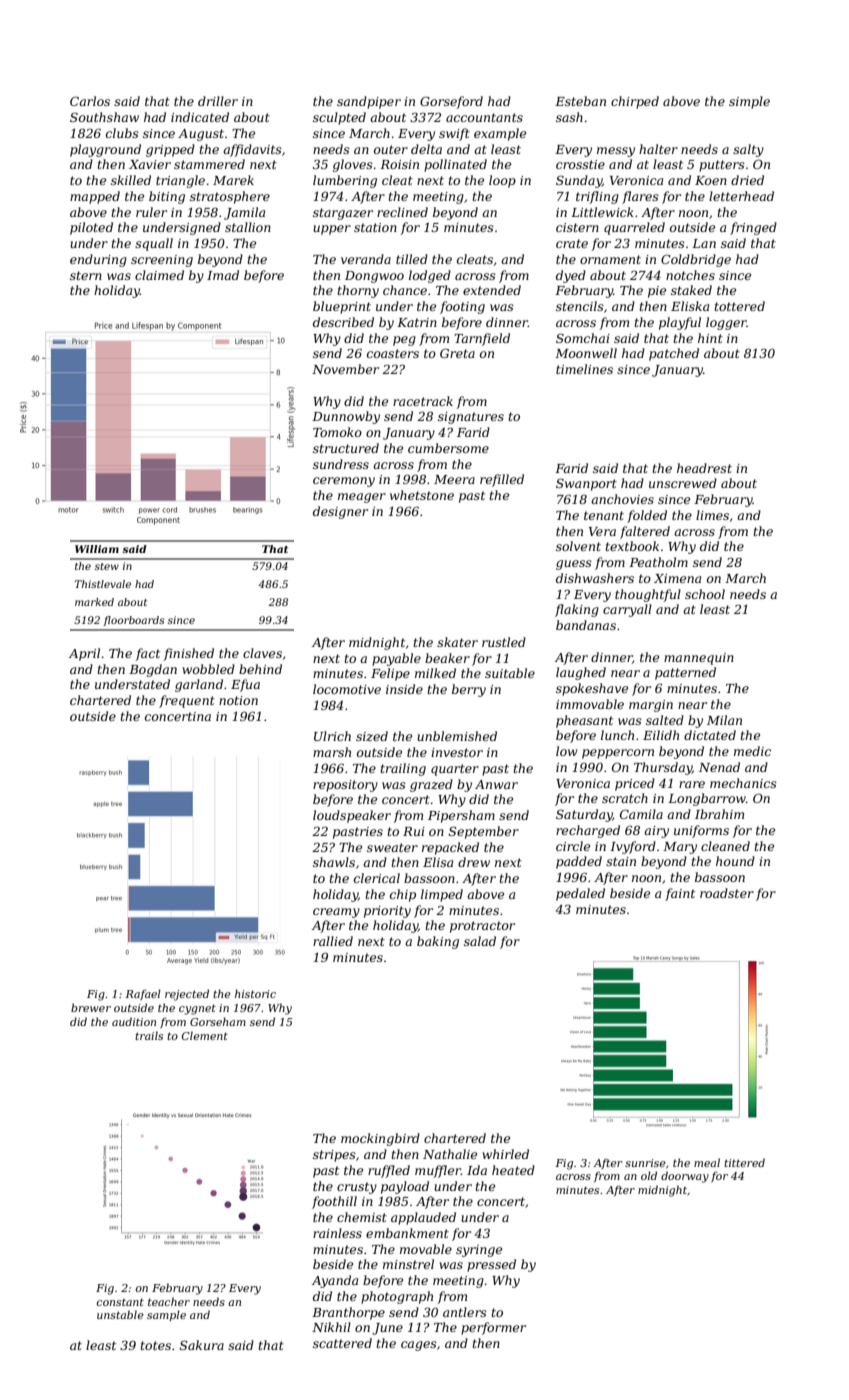 The width and height of the page is (849, 1400). I want to click on Branthorpe, so click(348, 1313).
